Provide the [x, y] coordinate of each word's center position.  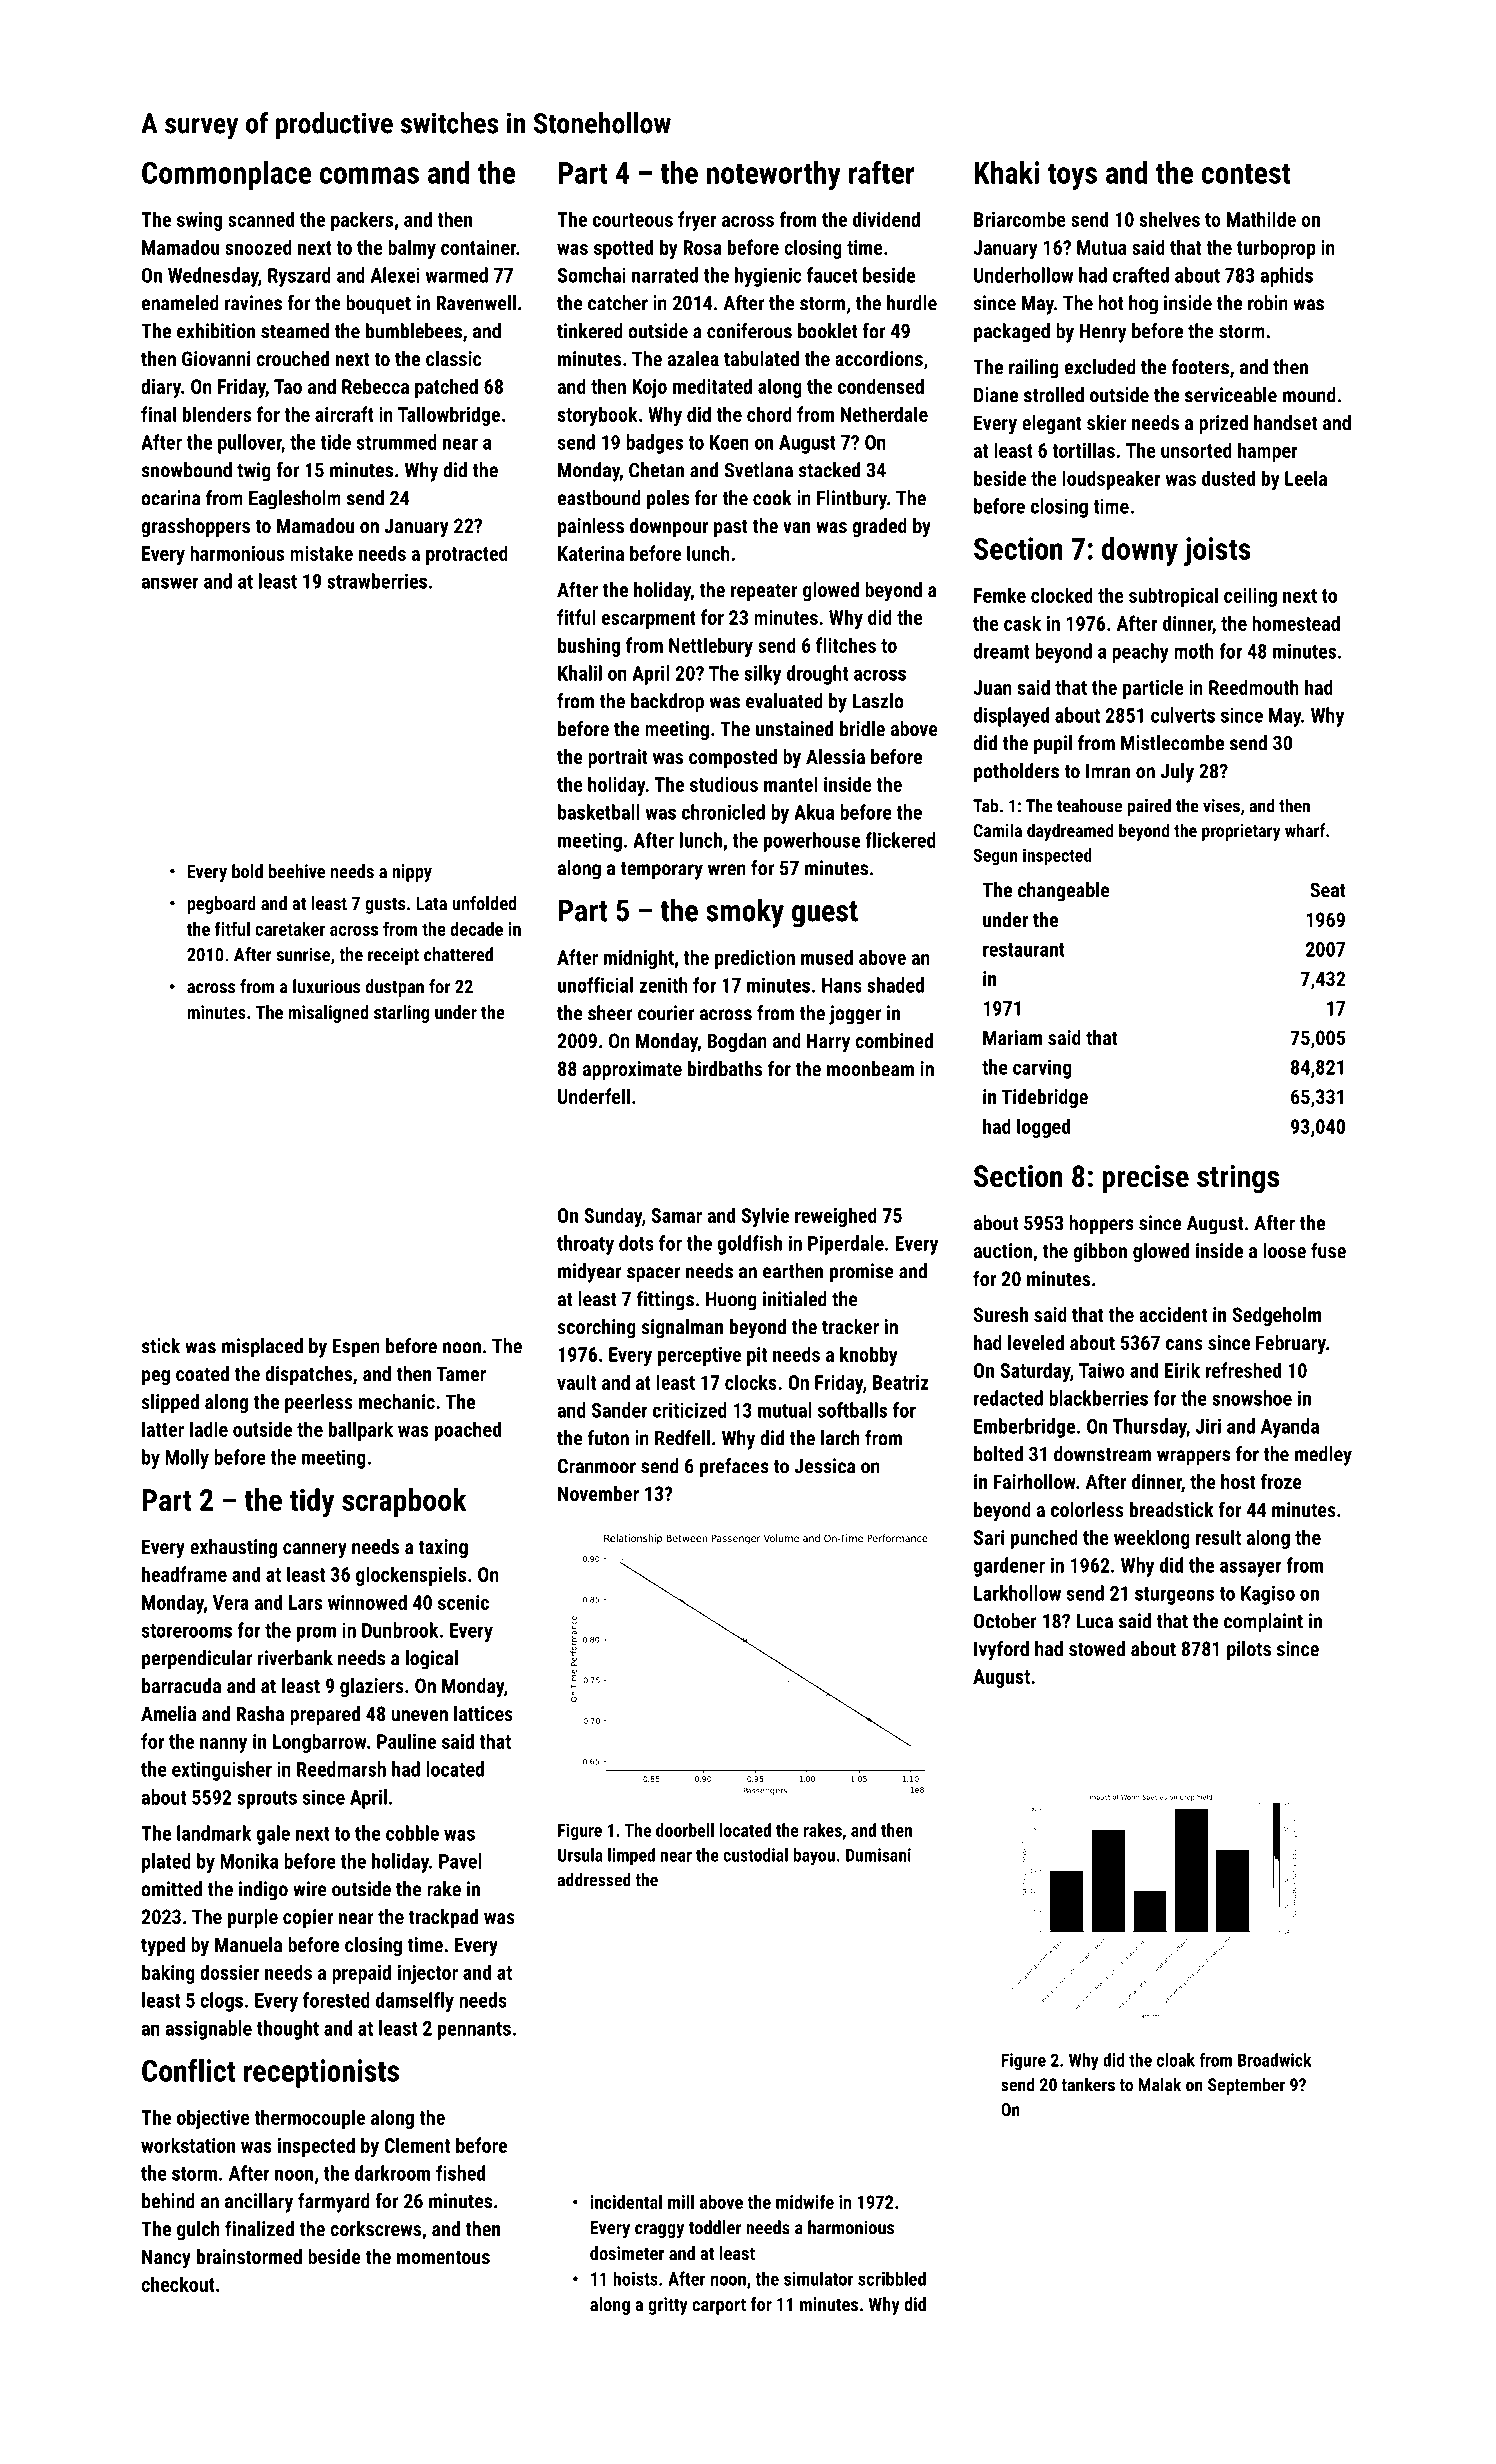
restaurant [1024, 950]
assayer [1251, 1569]
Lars [305, 1602]
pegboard [221, 905]
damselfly [415, 2002]
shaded [895, 985]
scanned [261, 219]
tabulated [761, 358]
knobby [869, 1356]
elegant [1052, 424]
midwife [805, 2201]
